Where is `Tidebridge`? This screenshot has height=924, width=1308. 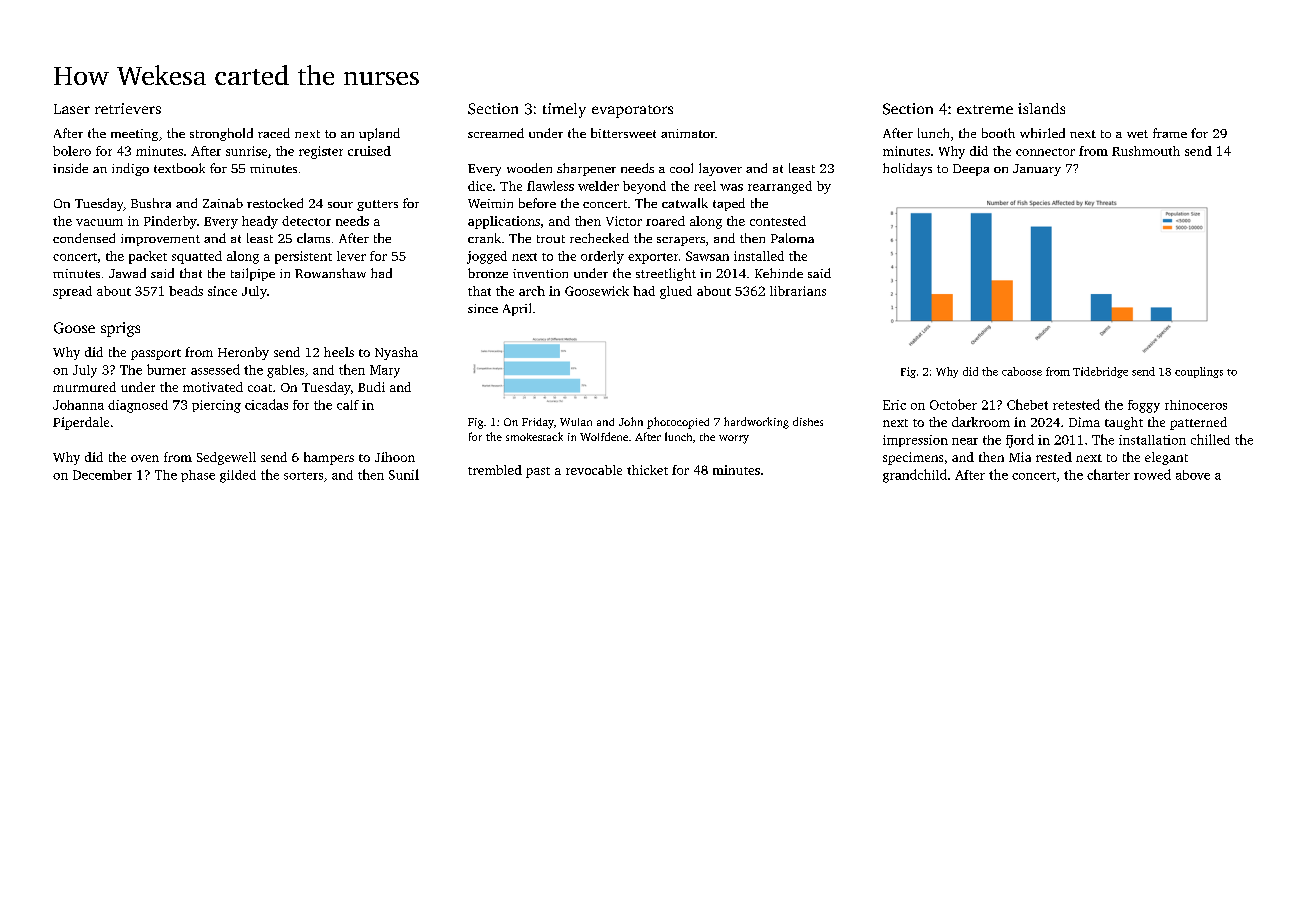
Tidebridge is located at coordinates (1100, 372).
